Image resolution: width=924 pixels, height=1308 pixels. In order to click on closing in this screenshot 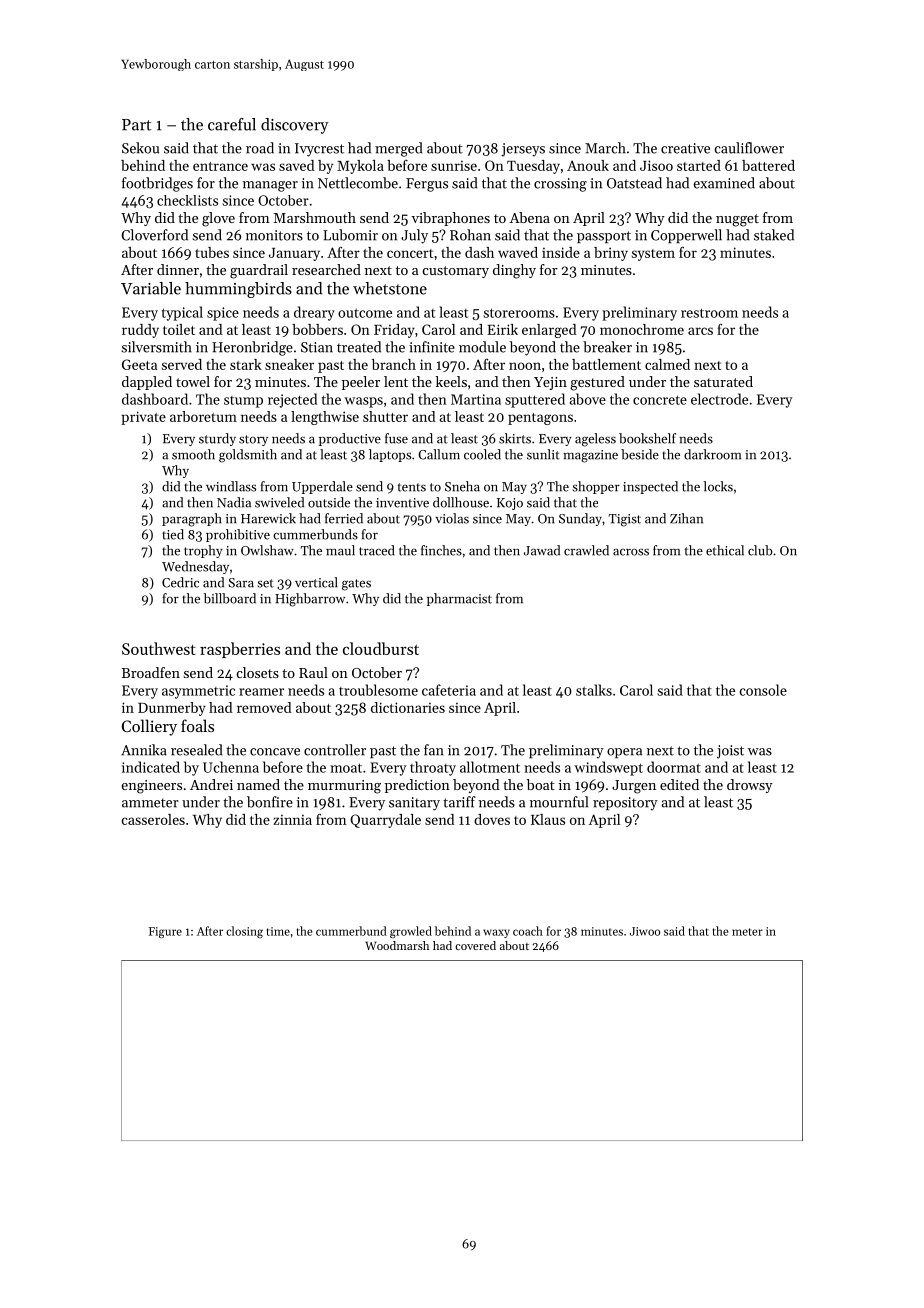, I will do `click(244, 932)`.
